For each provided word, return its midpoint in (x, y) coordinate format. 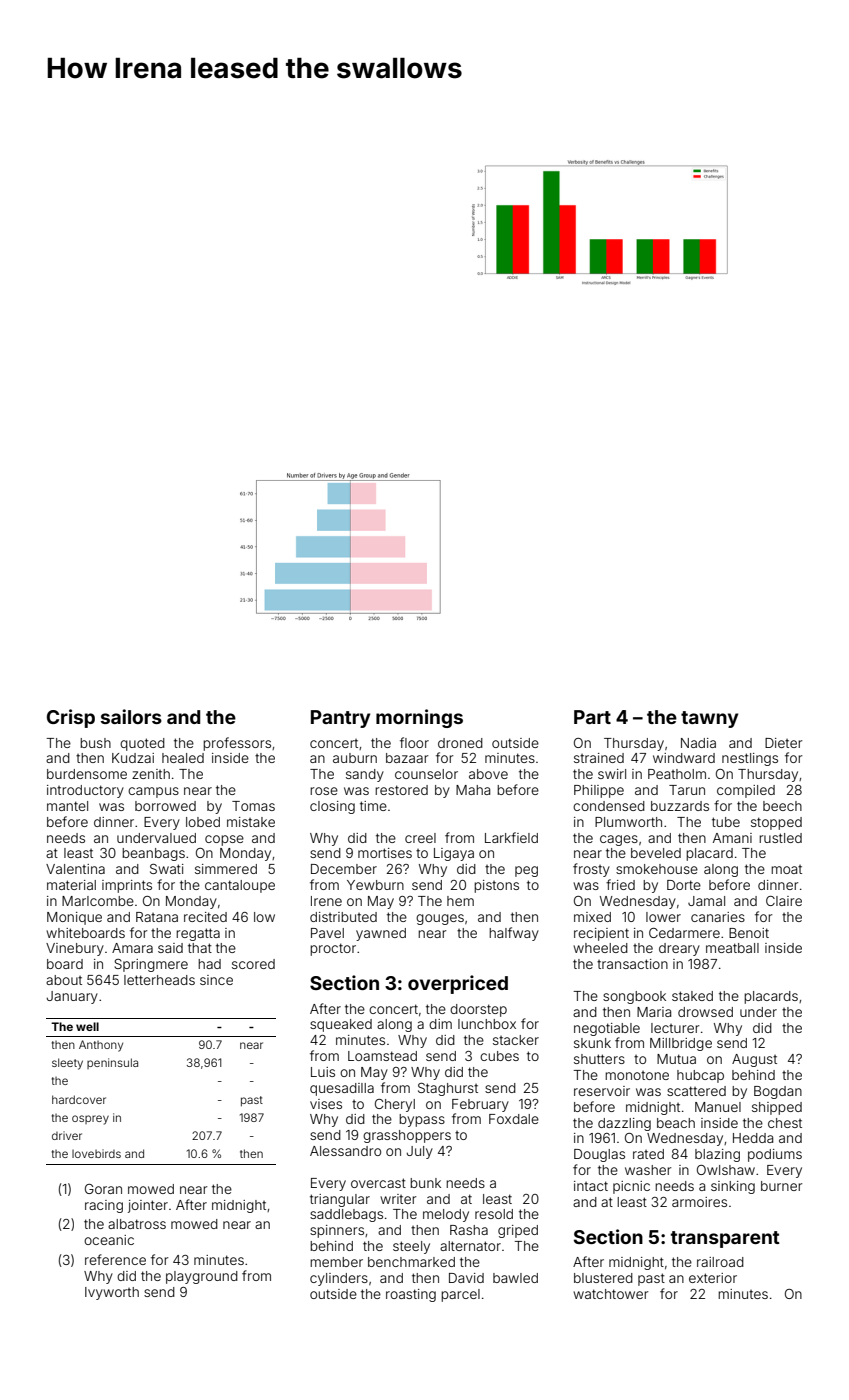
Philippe (599, 791)
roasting (411, 1295)
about (64, 980)
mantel (67, 806)
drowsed (705, 1012)
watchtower (610, 1294)
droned (460, 743)
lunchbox (487, 1024)
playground (202, 1277)
